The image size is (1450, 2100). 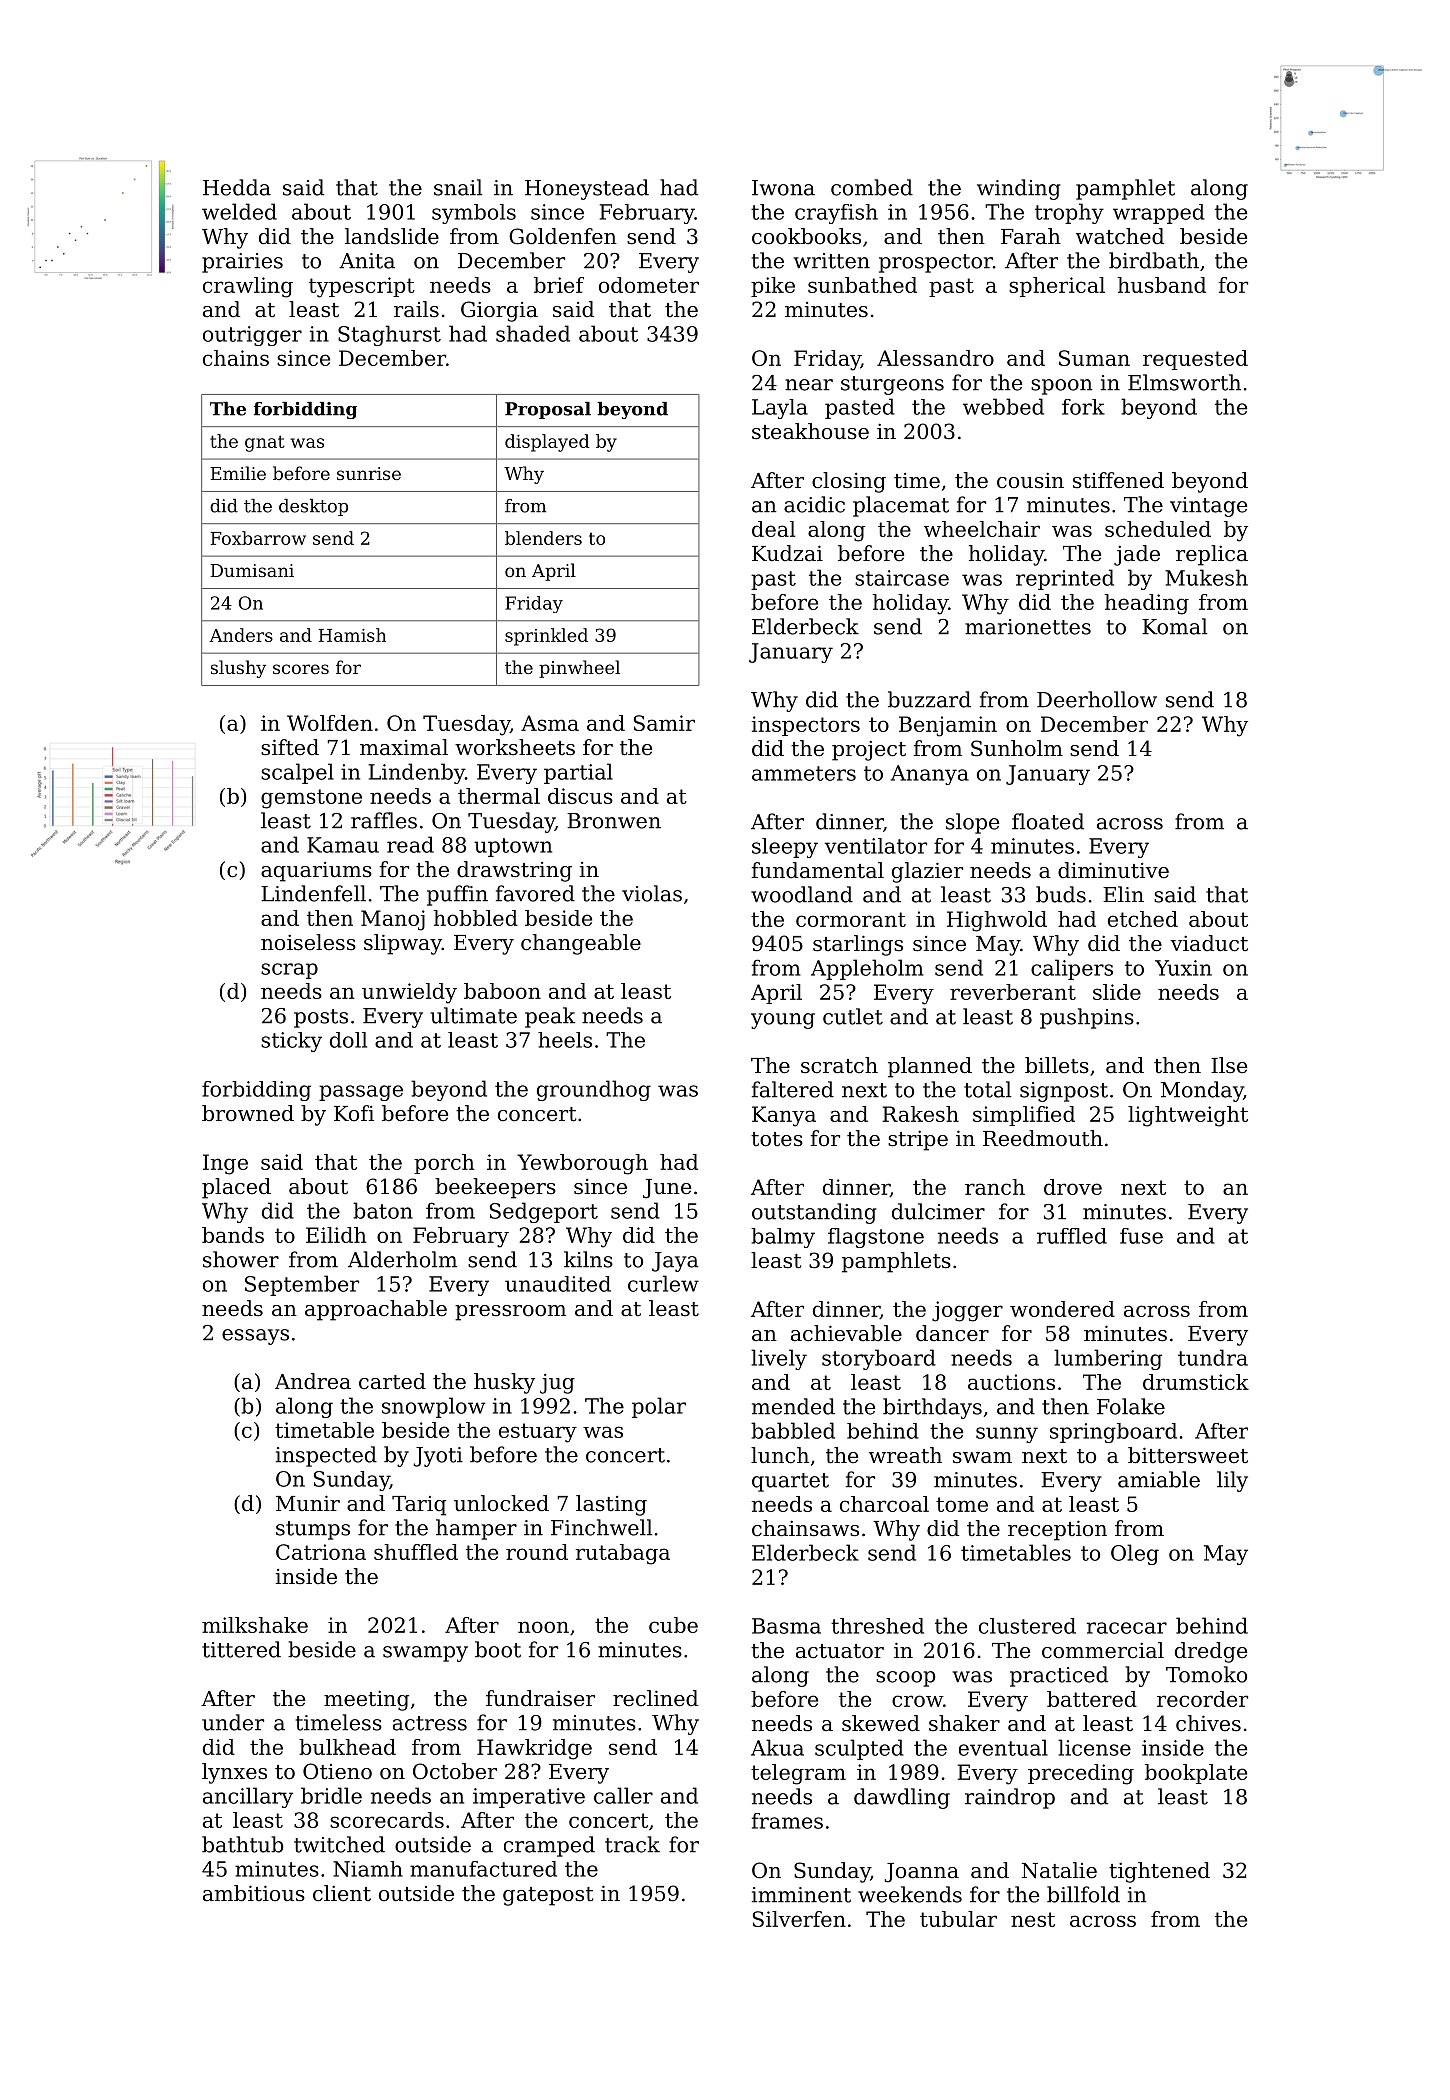 I want to click on read, so click(x=410, y=844).
